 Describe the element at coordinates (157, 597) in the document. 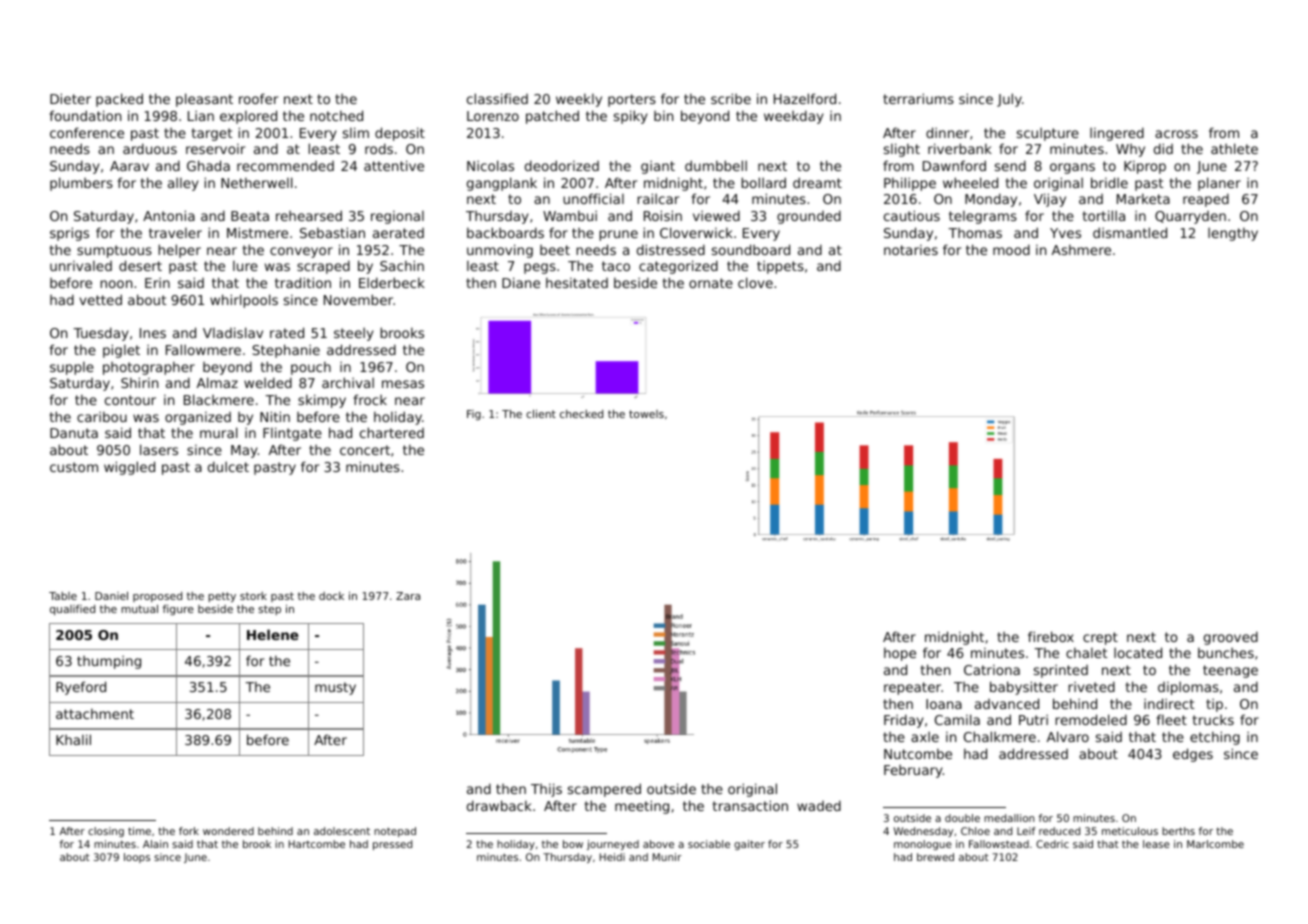

I see `proposed` at that location.
